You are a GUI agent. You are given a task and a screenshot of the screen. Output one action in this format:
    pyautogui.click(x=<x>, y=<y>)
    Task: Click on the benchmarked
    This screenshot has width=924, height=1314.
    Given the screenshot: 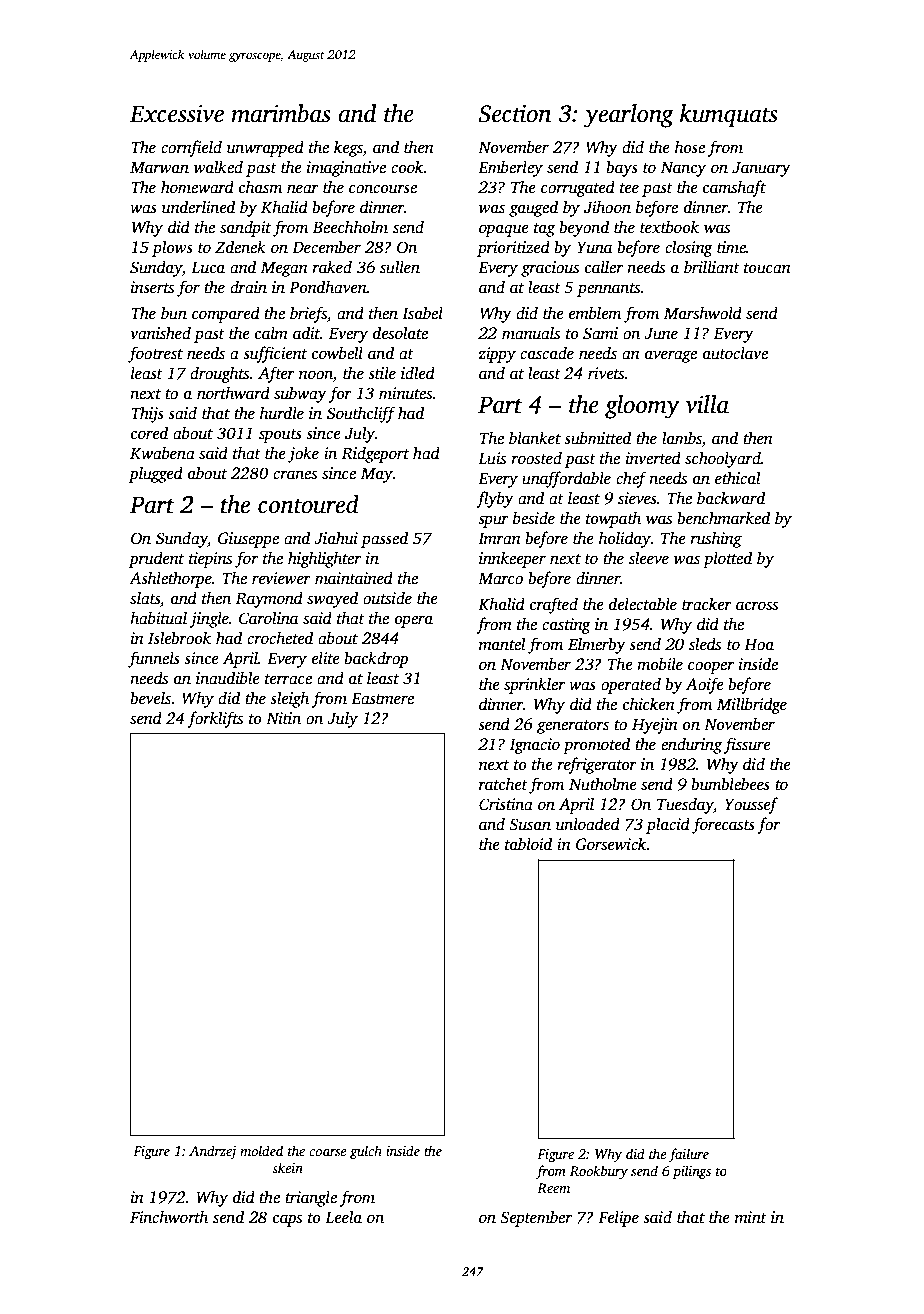 What is the action you would take?
    pyautogui.click(x=723, y=518)
